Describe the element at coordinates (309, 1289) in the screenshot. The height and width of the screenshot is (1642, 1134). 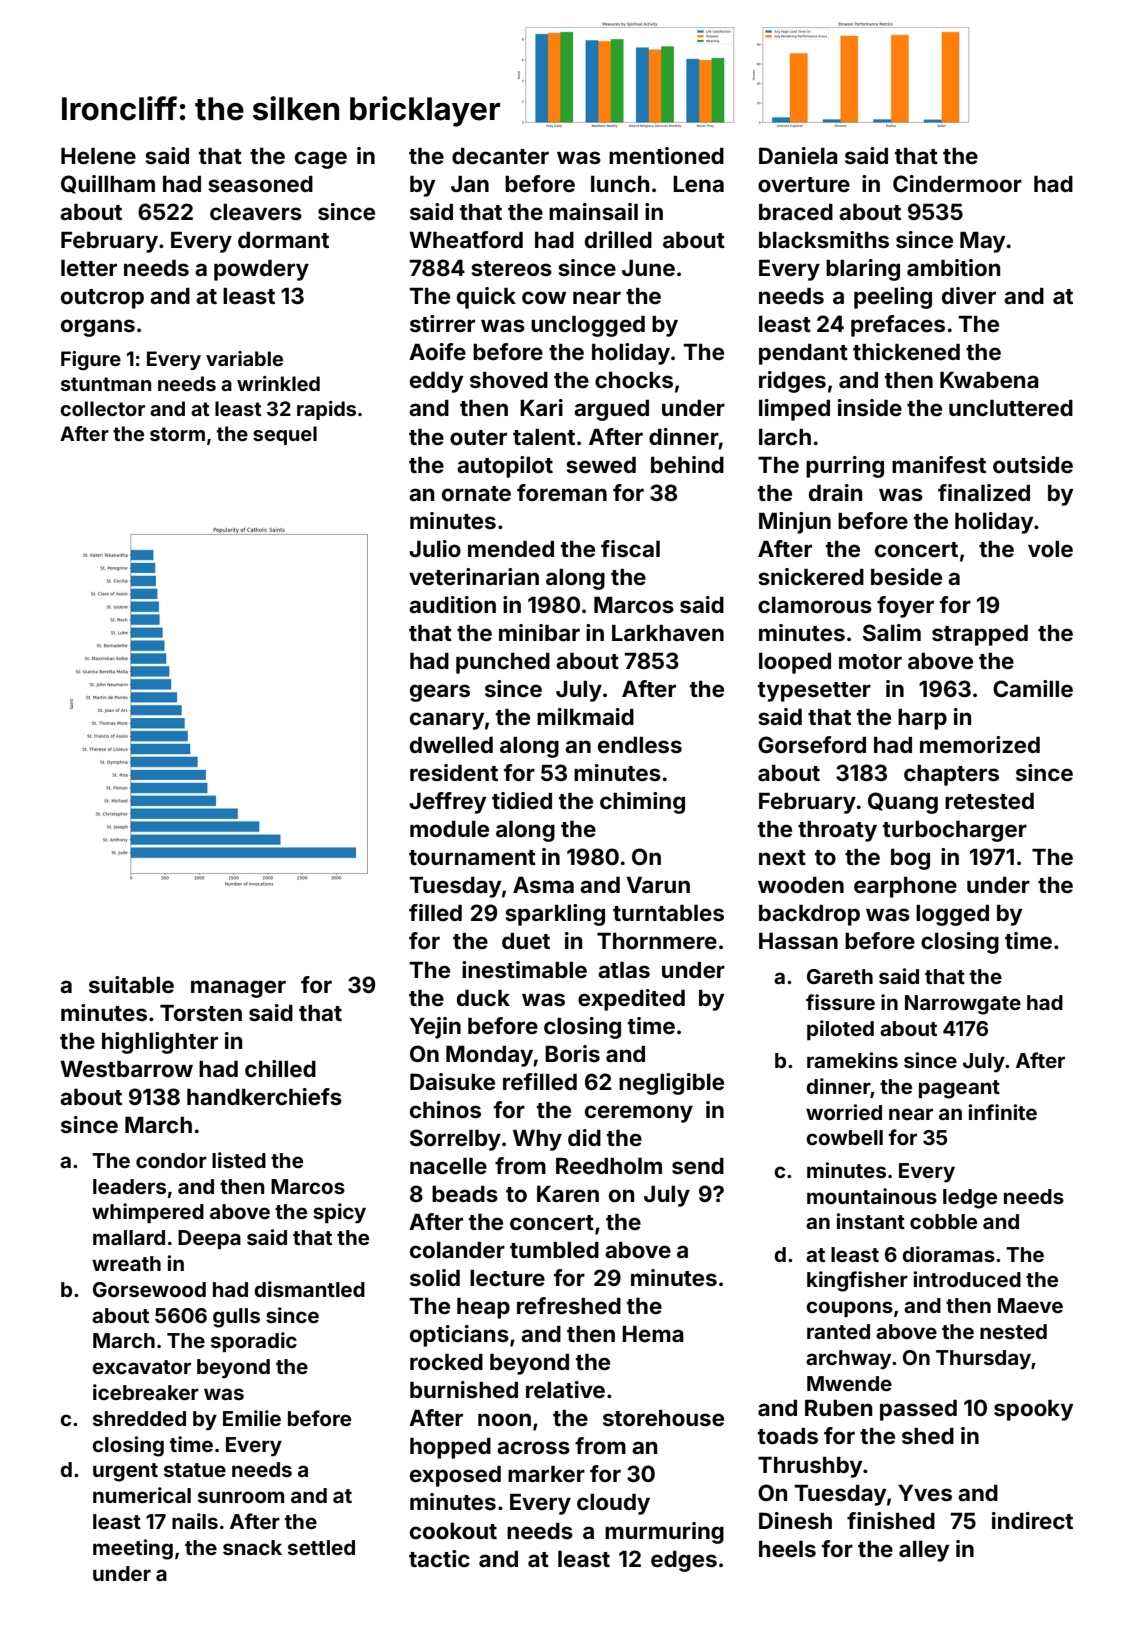
I see `dismantled` at that location.
